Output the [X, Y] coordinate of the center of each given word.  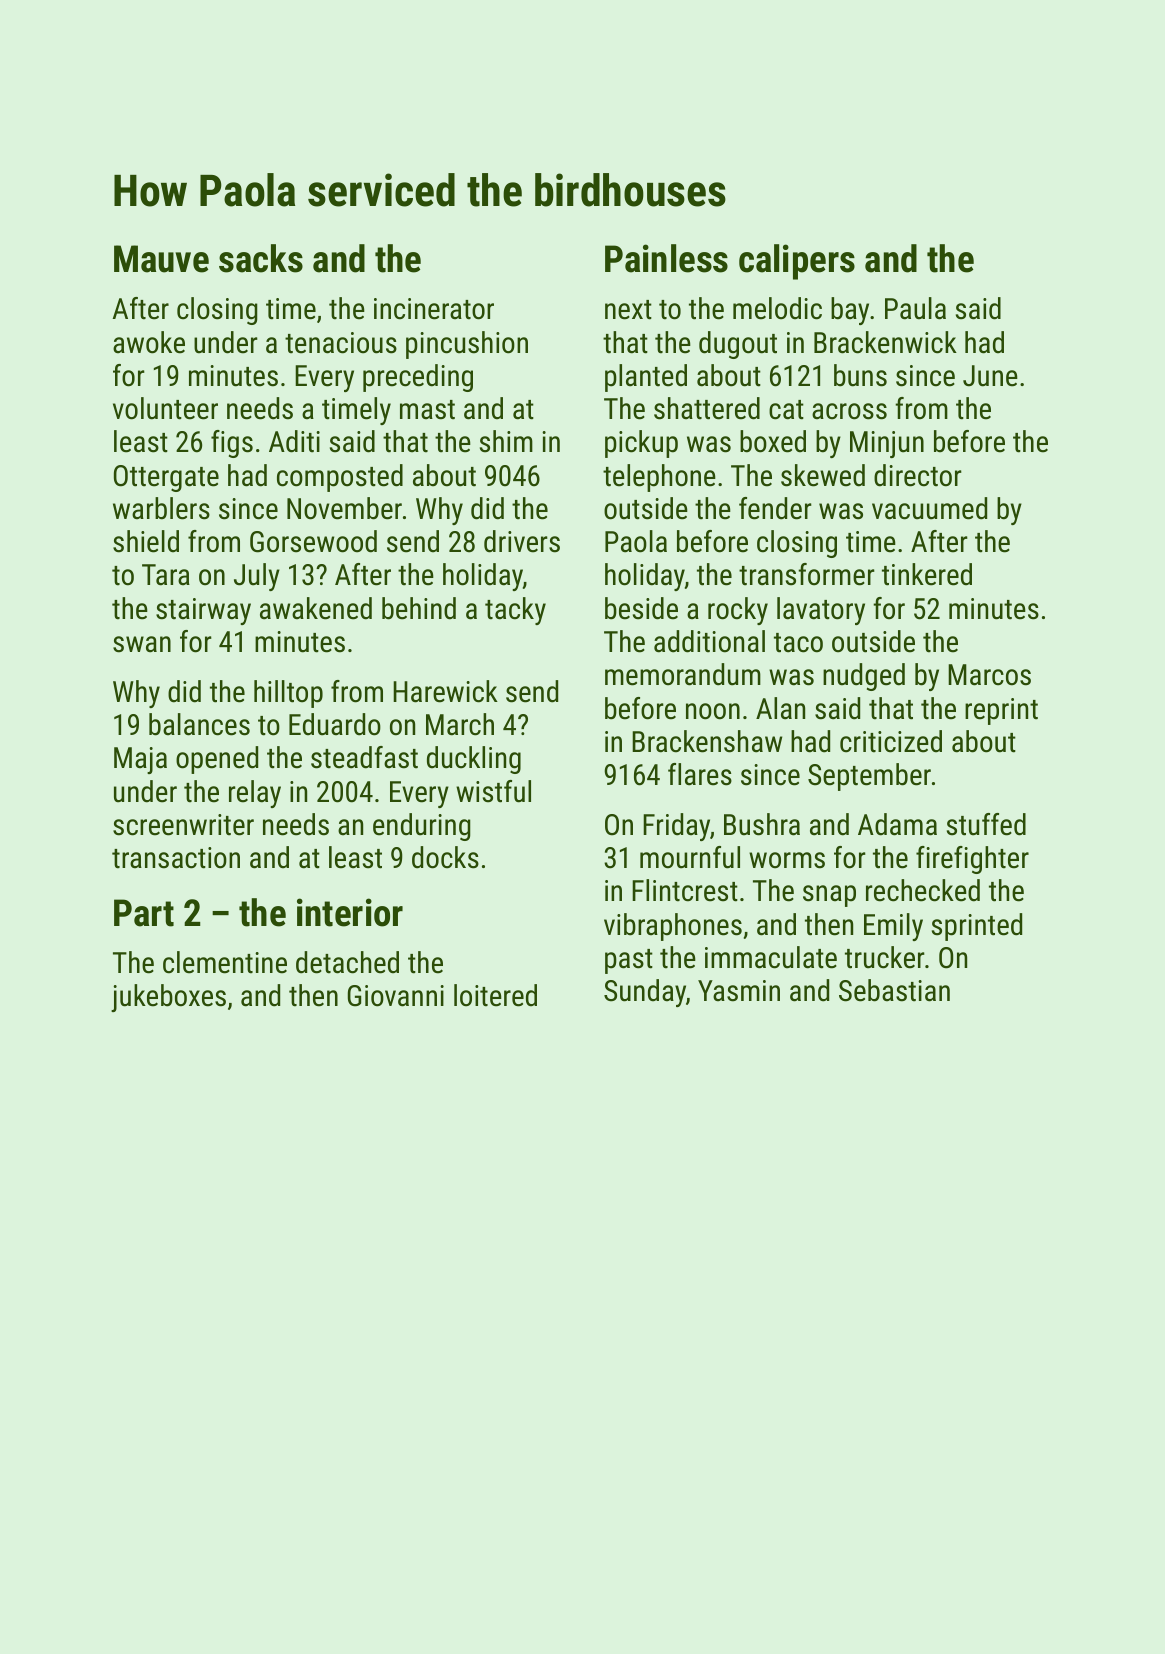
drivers [522, 541]
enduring [422, 827]
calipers [797, 262]
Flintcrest [685, 890]
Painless [666, 258]
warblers [161, 508]
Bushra [762, 824]
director [918, 475]
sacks [261, 258]
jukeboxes [168, 998]
